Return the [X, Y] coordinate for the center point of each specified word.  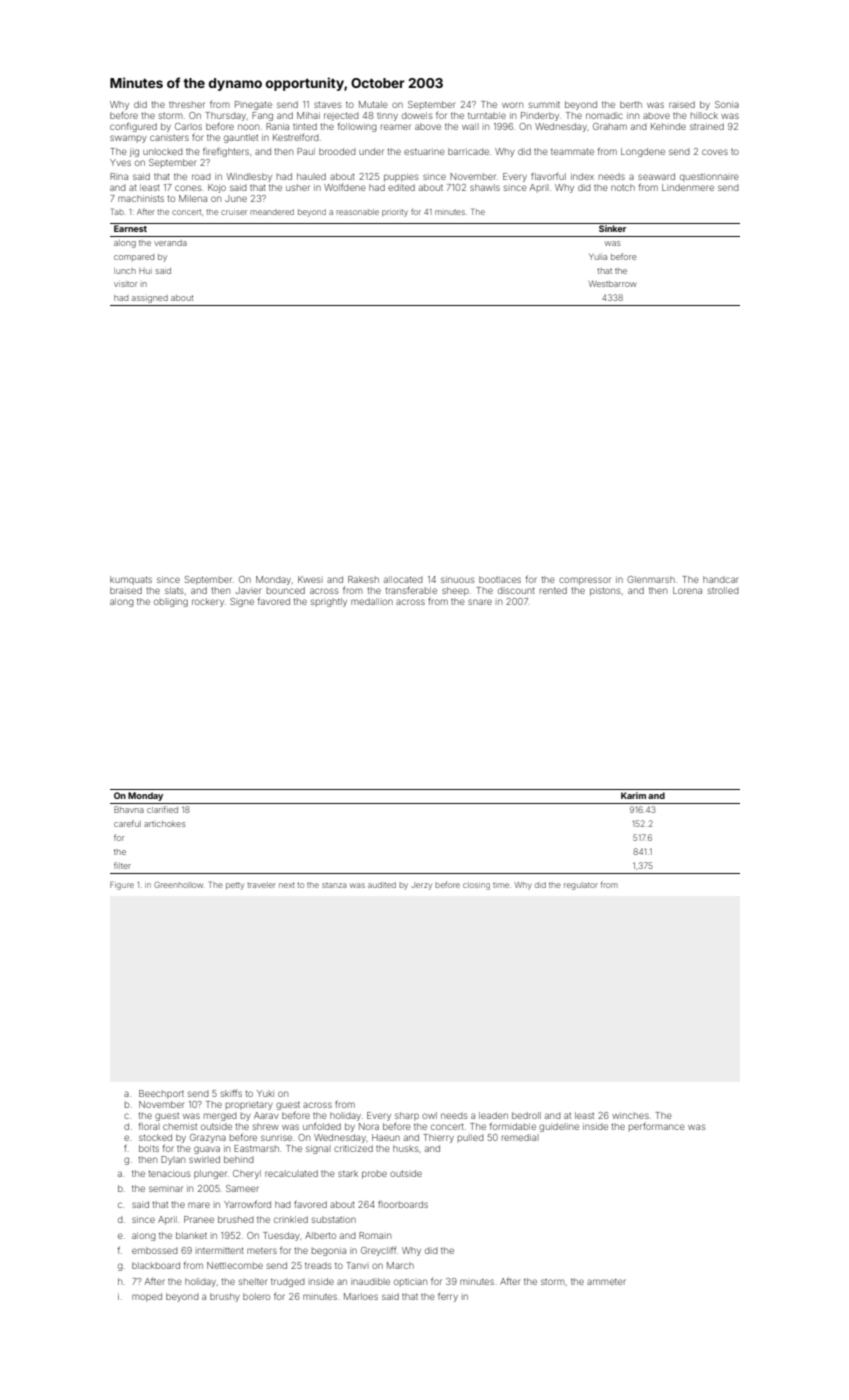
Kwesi [310, 579]
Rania [277, 126]
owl [429, 1115]
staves [328, 105]
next [287, 885]
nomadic [604, 115]
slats [174, 590]
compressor [585, 581]
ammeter [606, 1282]
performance [657, 1127]
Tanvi [357, 1265]
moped [147, 1297]
